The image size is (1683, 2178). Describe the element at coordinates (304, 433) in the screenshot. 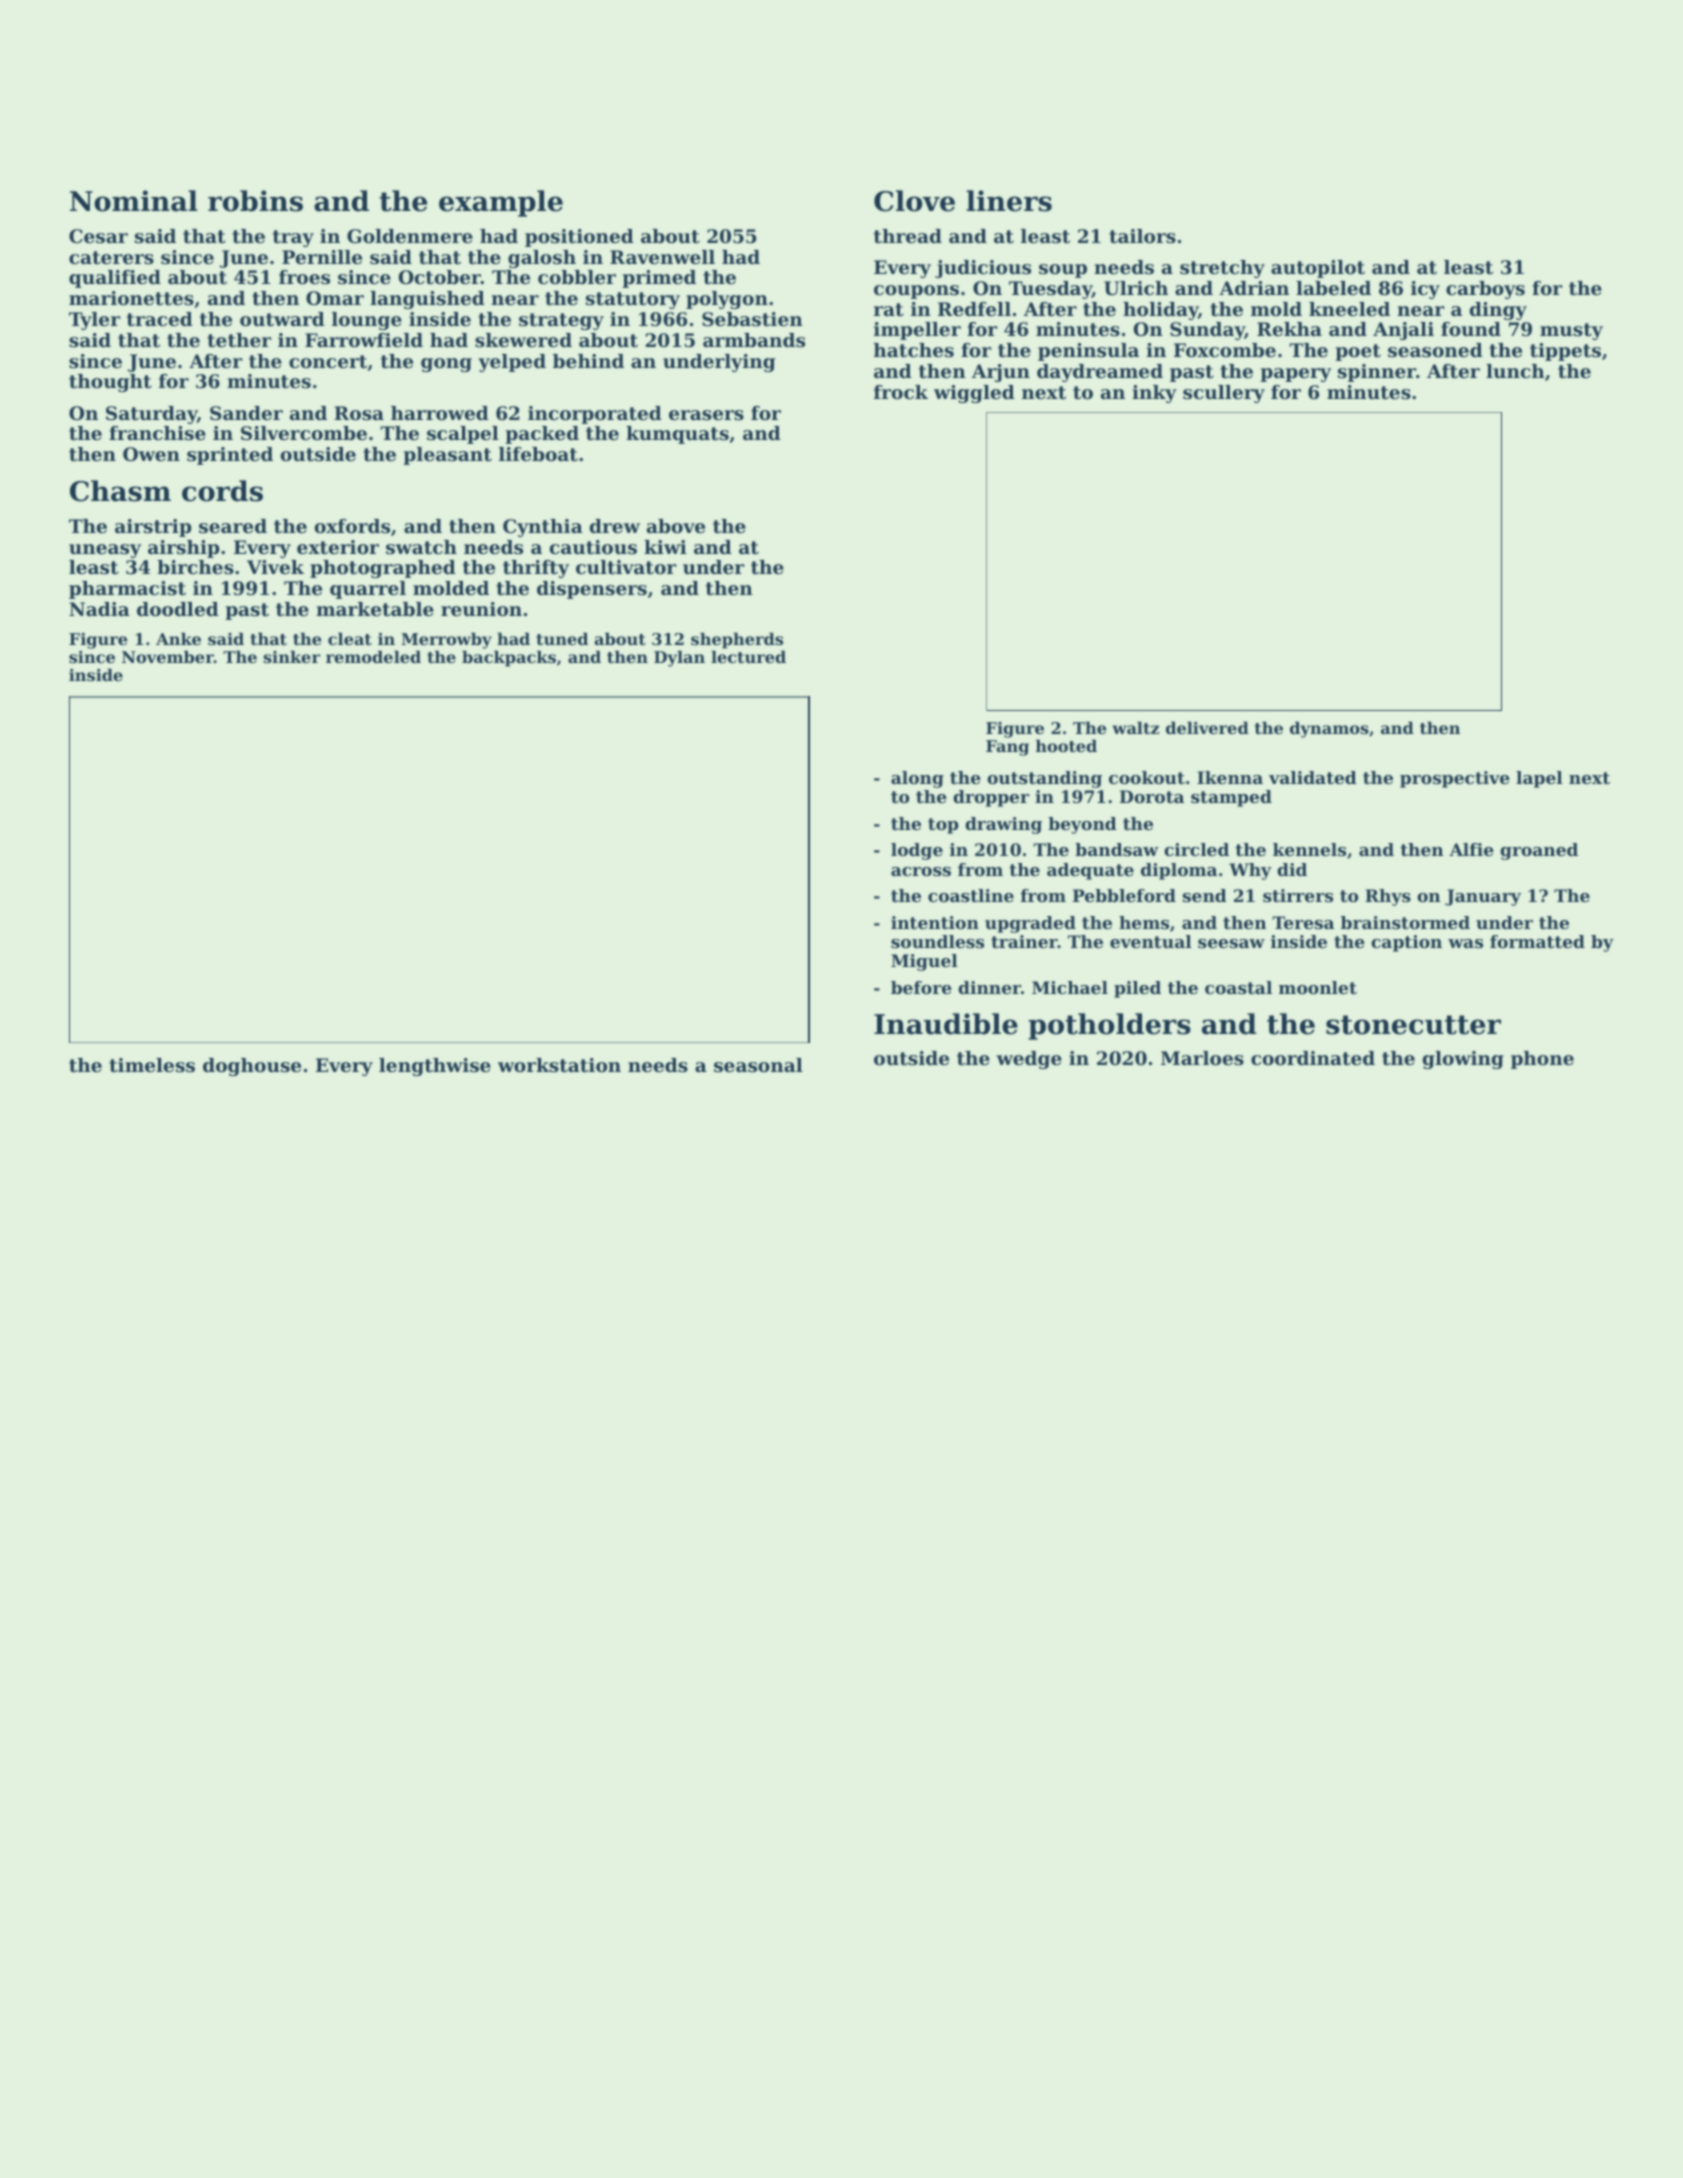

I see `Silvercombe` at that location.
